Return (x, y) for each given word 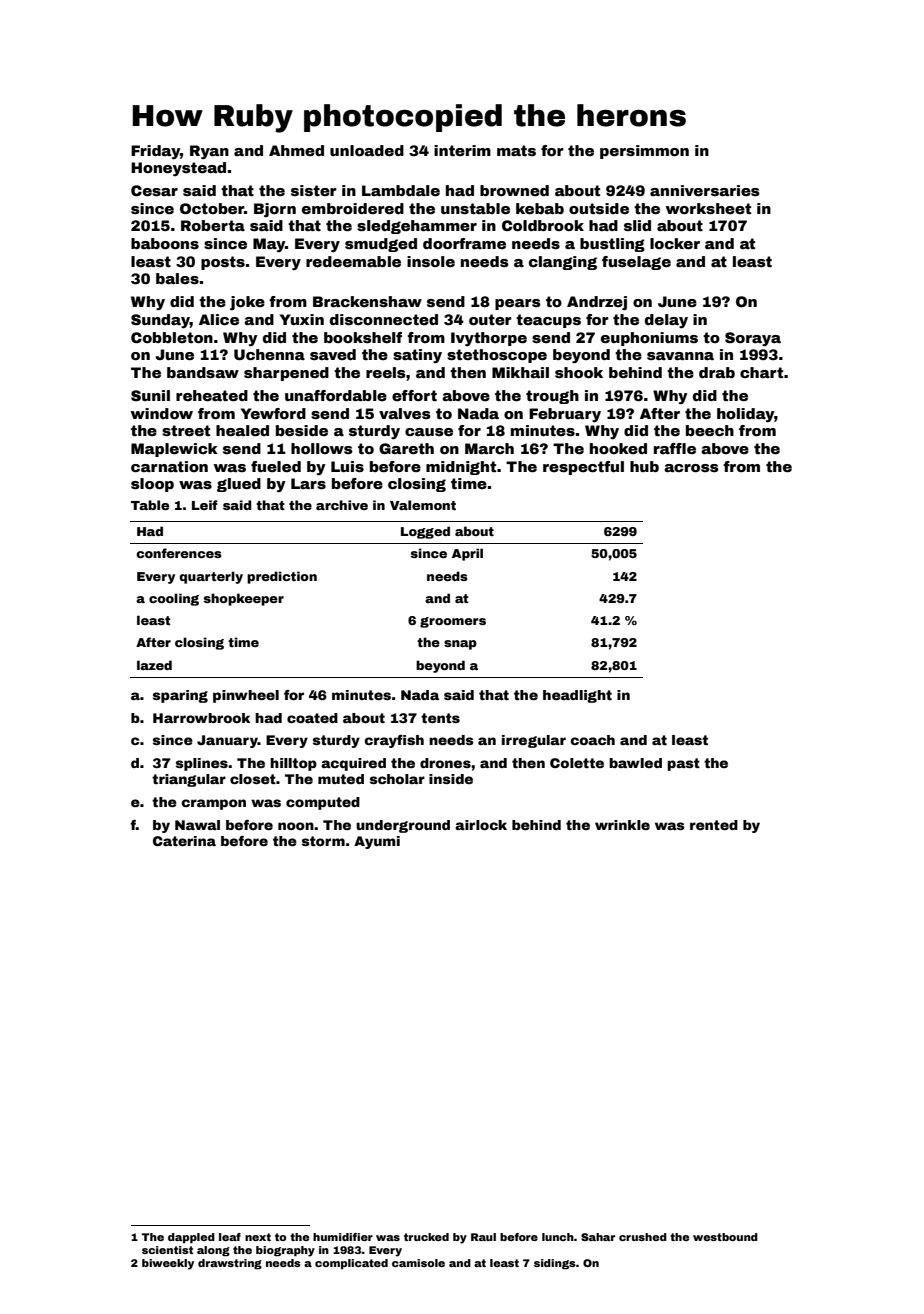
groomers (453, 622)
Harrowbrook (201, 718)
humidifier (343, 1237)
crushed (643, 1237)
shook (579, 372)
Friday (155, 152)
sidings (555, 1264)
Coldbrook (543, 225)
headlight (577, 696)
